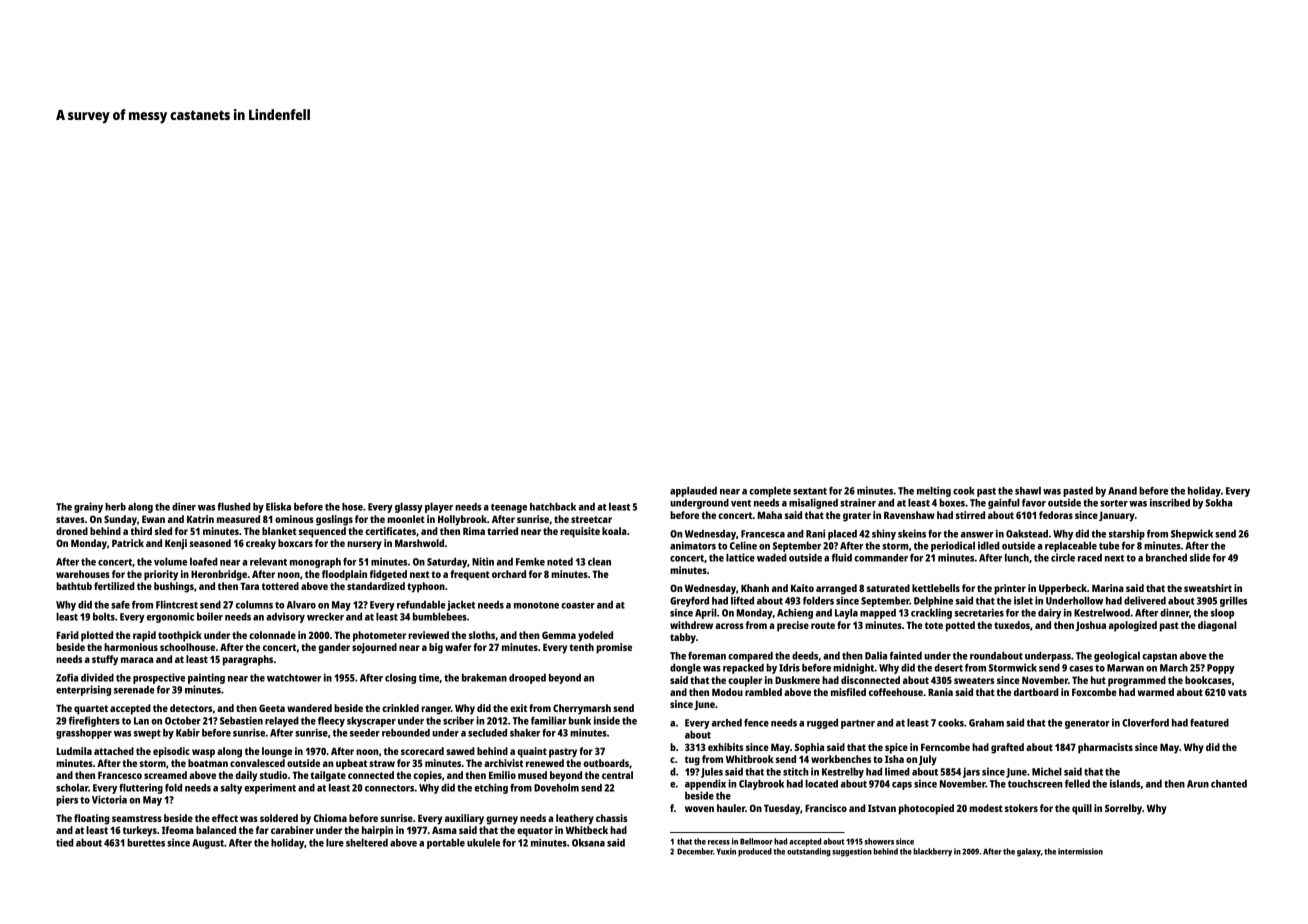 The height and width of the page is (924, 1308). Describe the element at coordinates (823, 625) in the page. I see `route` at that location.
